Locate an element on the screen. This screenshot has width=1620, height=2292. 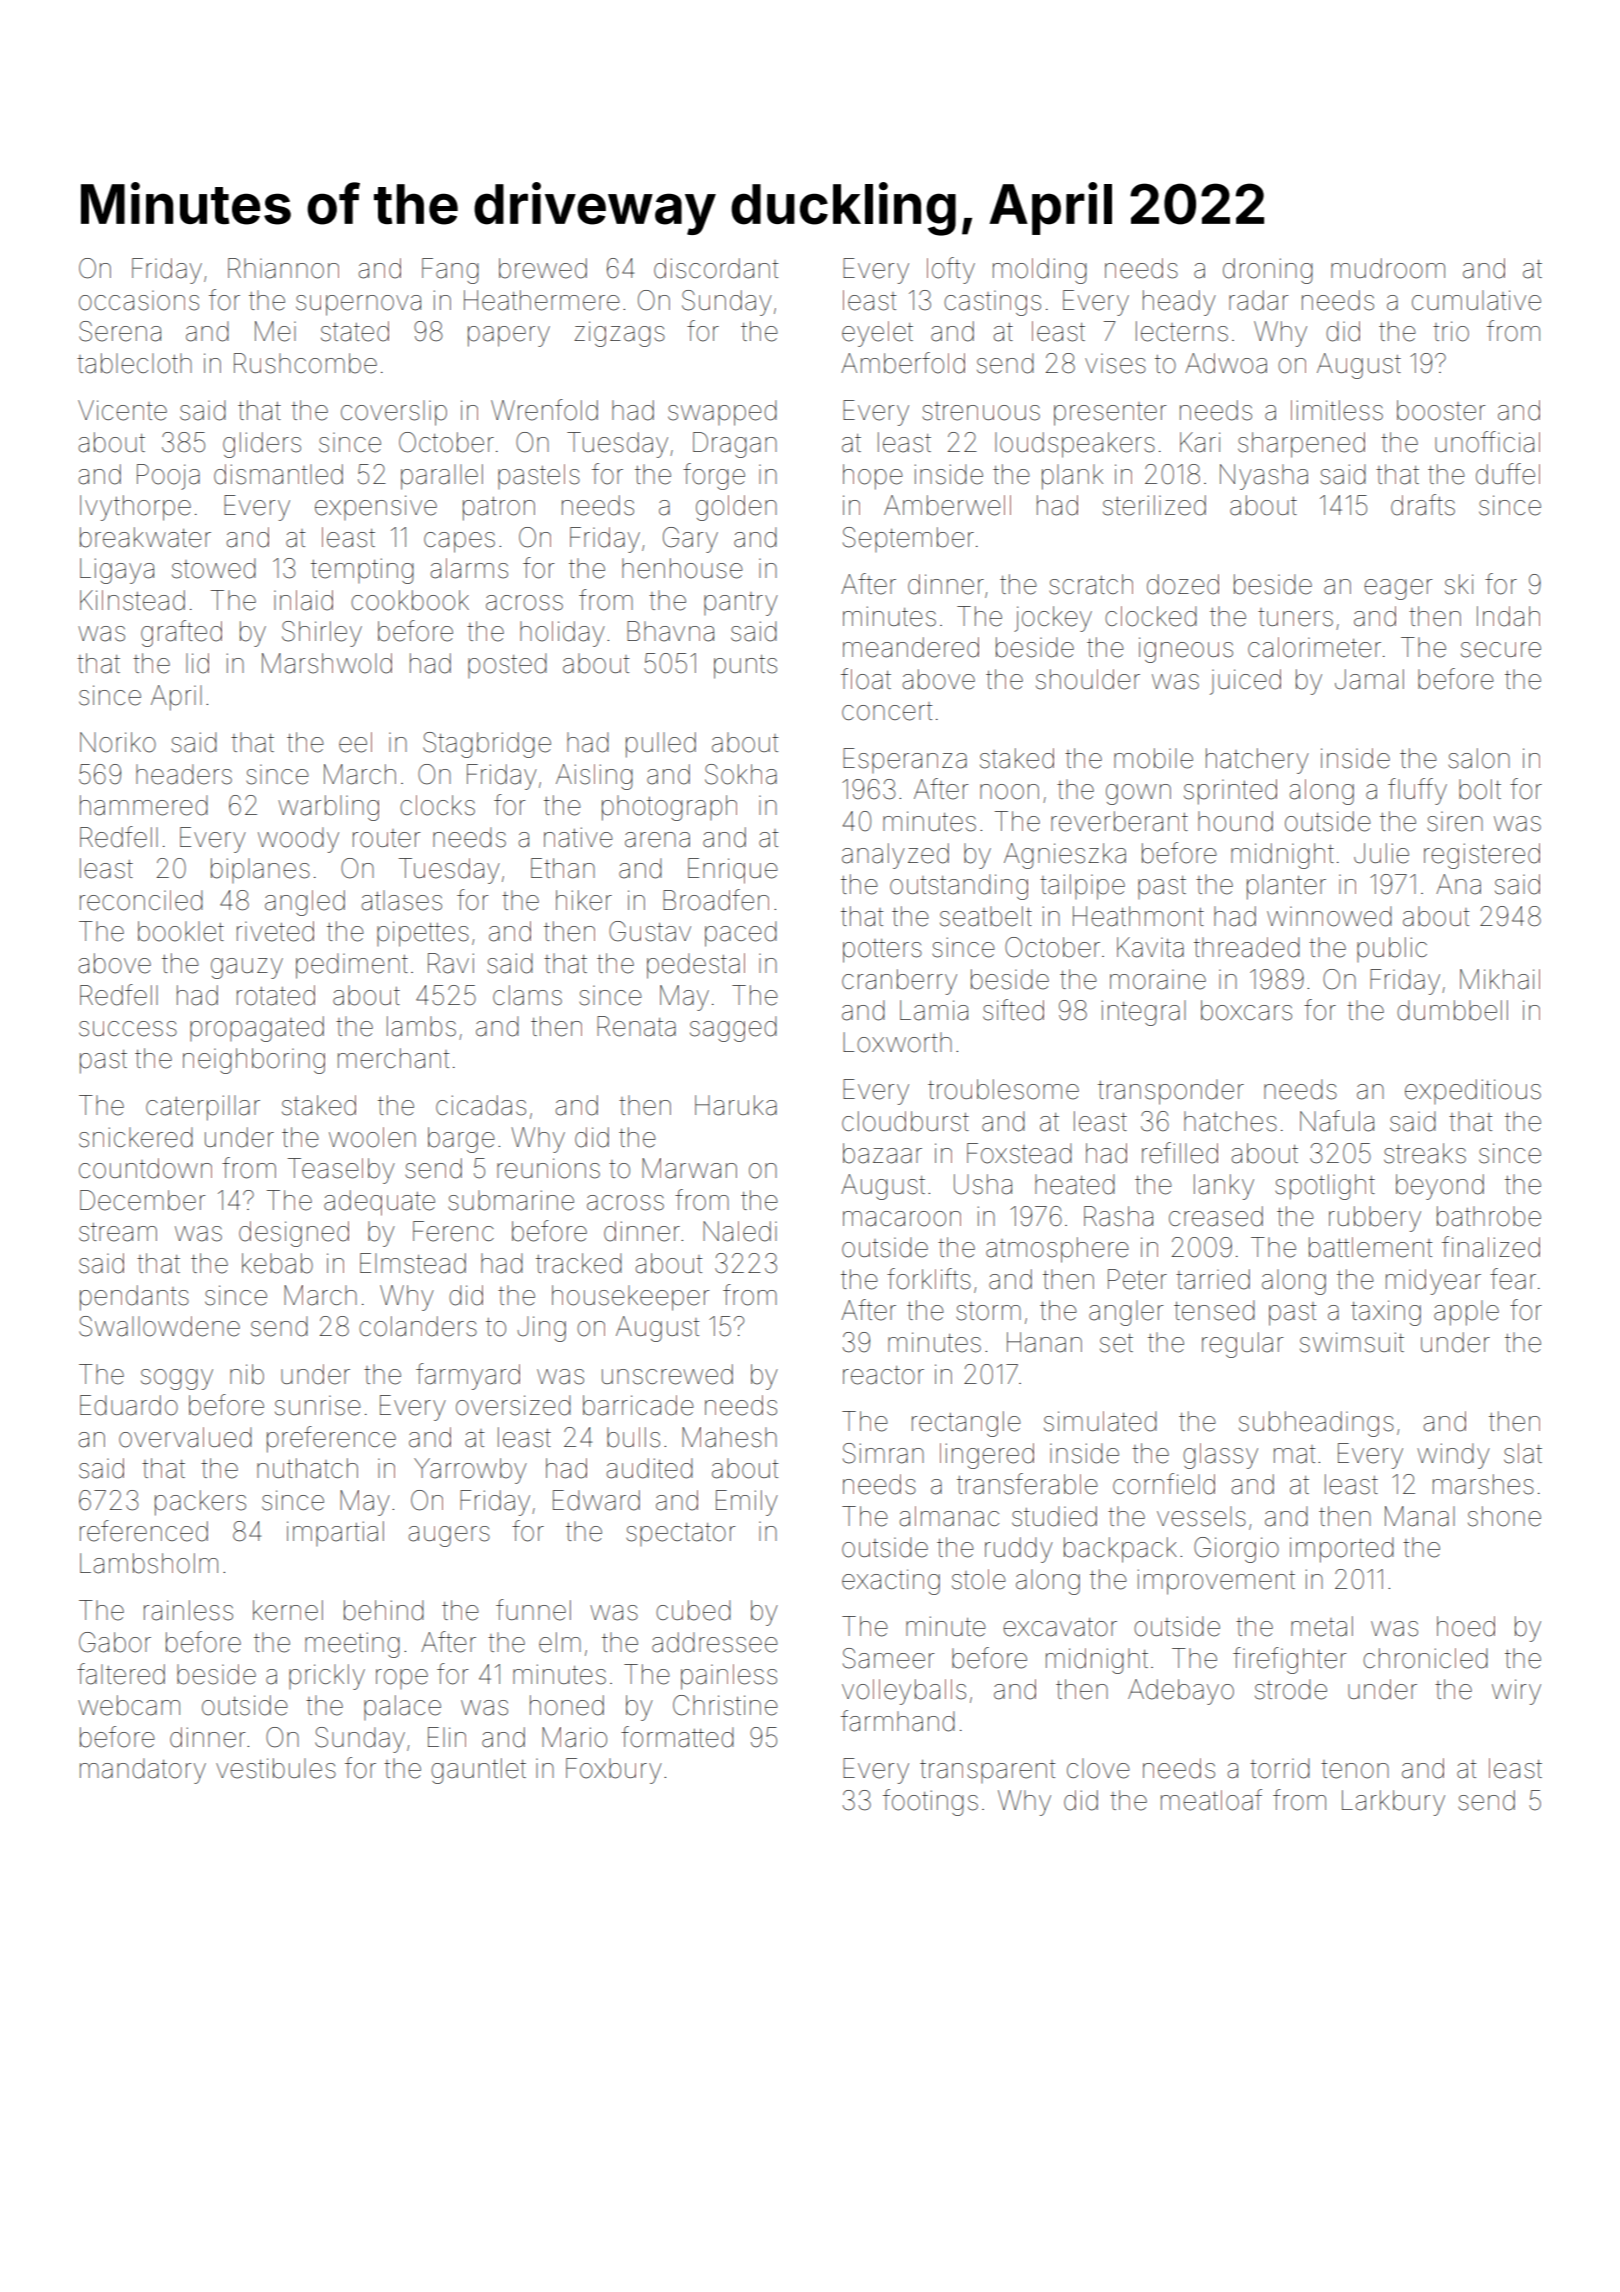
sagged is located at coordinates (733, 1029).
